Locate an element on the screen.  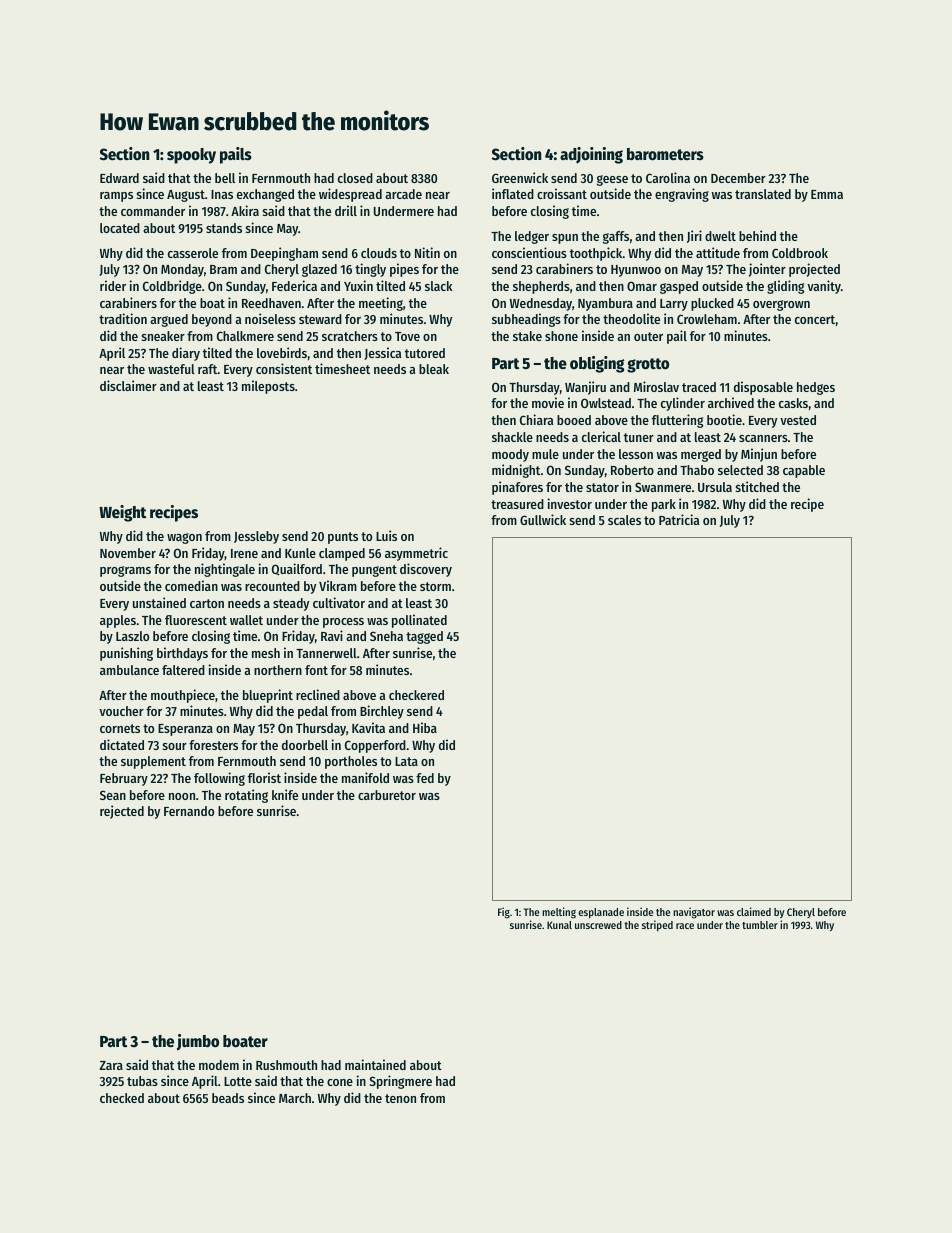
Emma is located at coordinates (827, 194).
